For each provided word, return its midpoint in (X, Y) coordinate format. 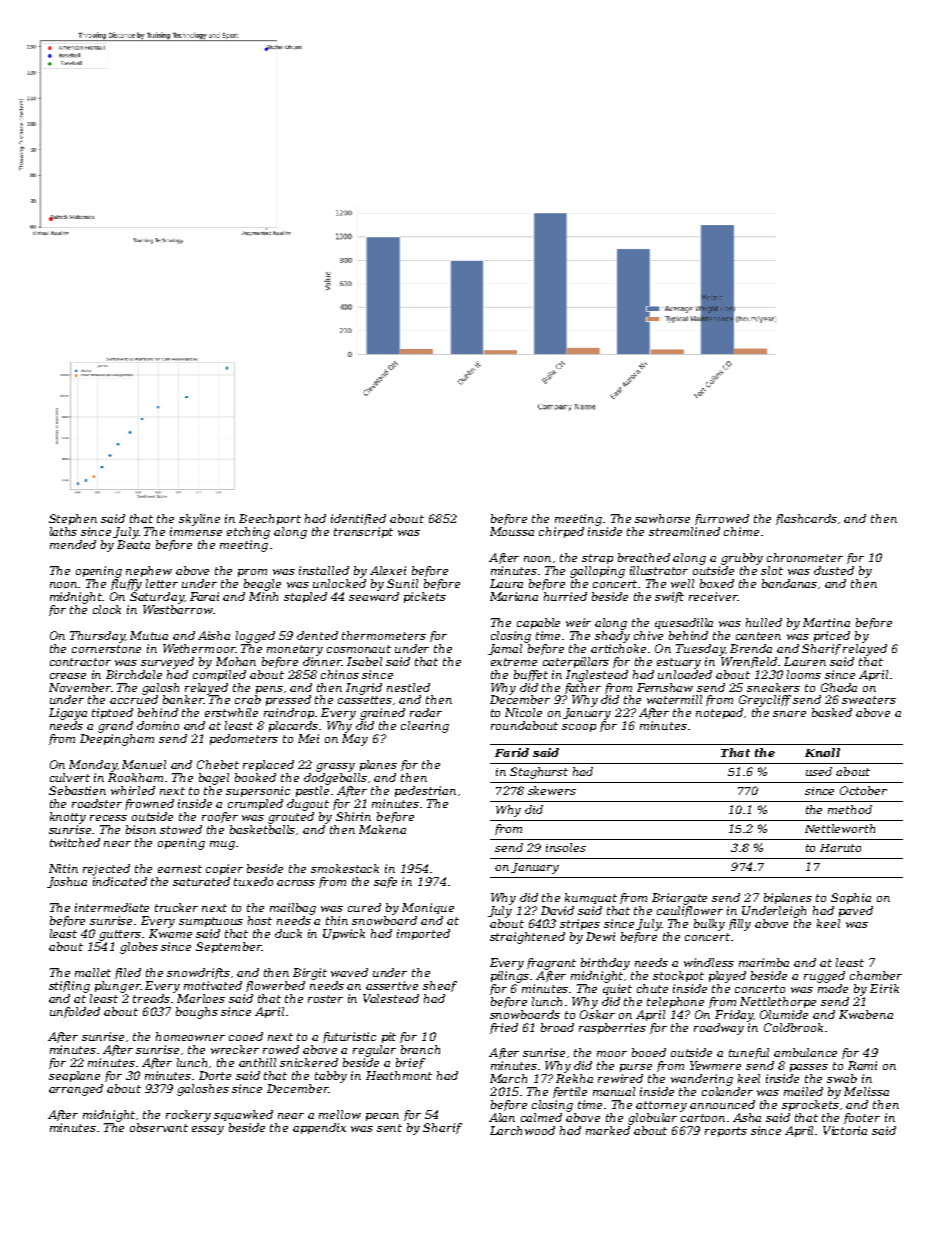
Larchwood (522, 1130)
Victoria (845, 1130)
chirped (561, 532)
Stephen (73, 519)
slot (772, 570)
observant (159, 1127)
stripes (580, 924)
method (850, 809)
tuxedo (253, 881)
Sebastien (77, 790)
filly (740, 925)
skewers (552, 790)
